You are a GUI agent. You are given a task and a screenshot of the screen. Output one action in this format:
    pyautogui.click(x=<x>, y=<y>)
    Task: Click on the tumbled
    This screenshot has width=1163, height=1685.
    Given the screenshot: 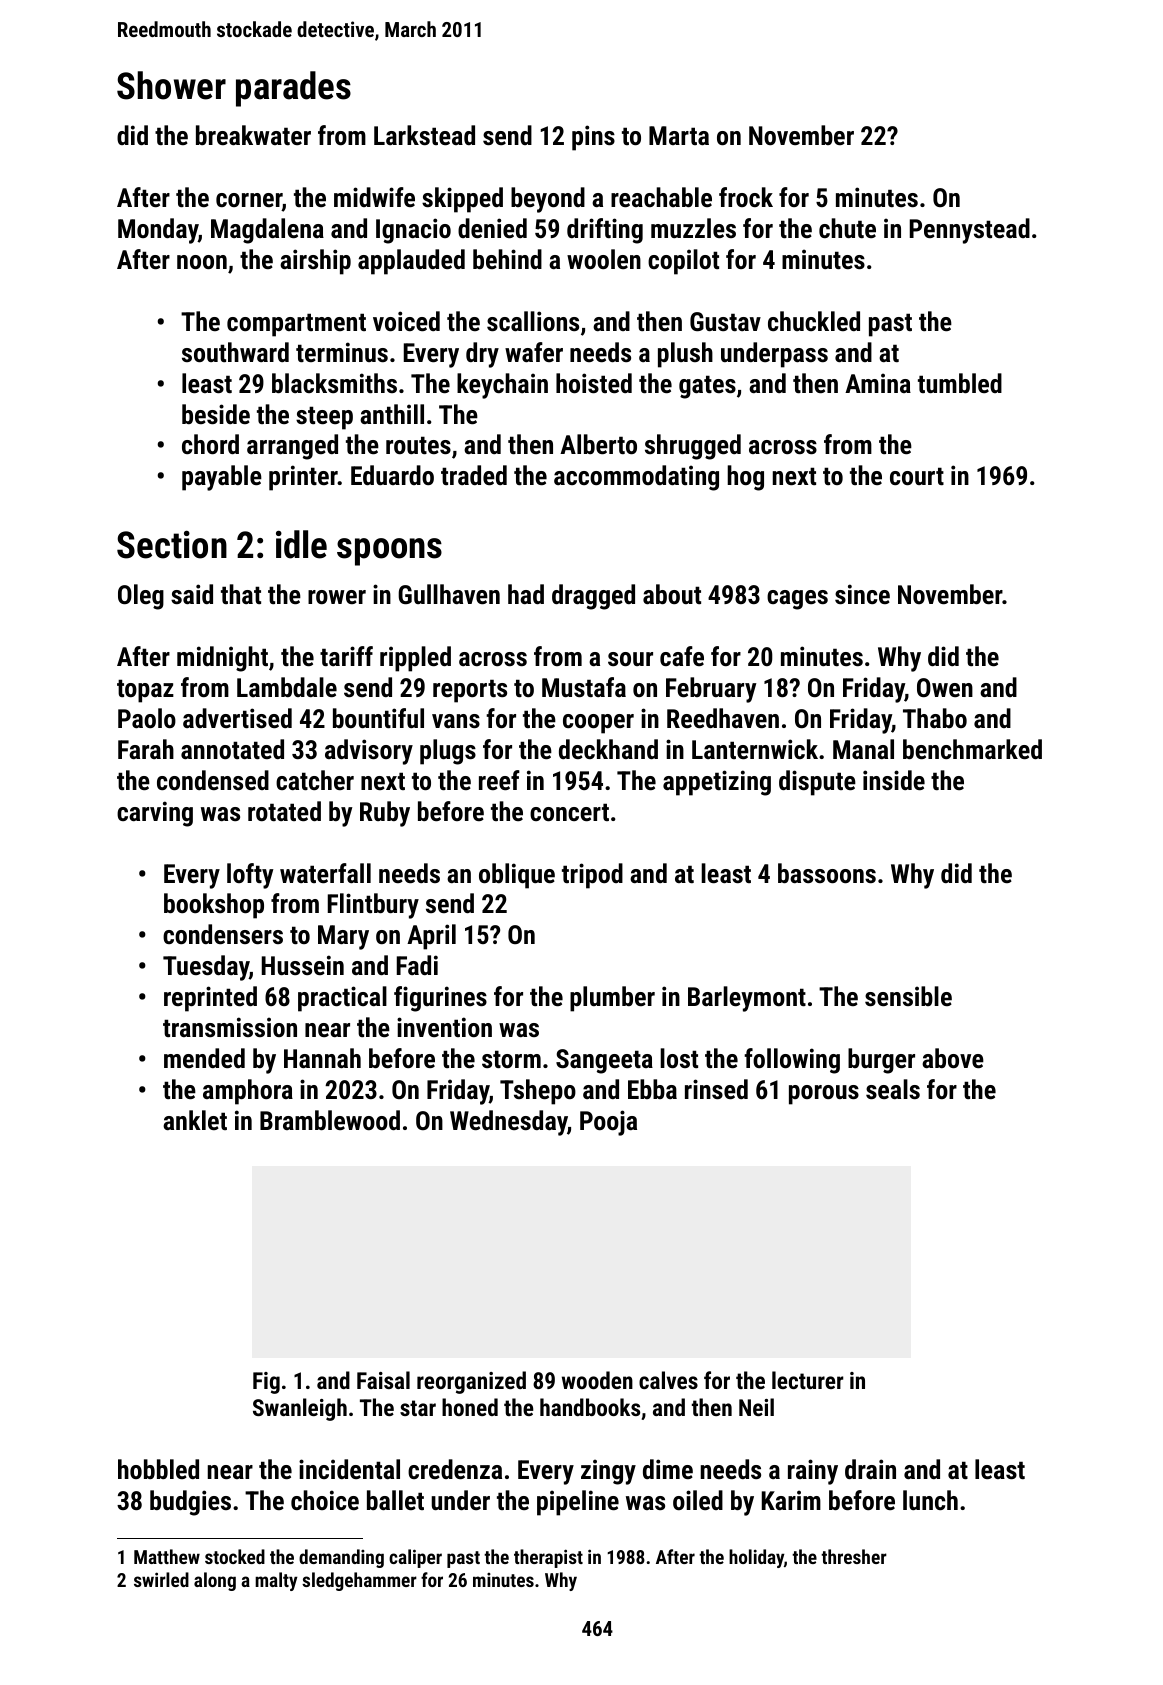 What is the action you would take?
    pyautogui.click(x=960, y=383)
